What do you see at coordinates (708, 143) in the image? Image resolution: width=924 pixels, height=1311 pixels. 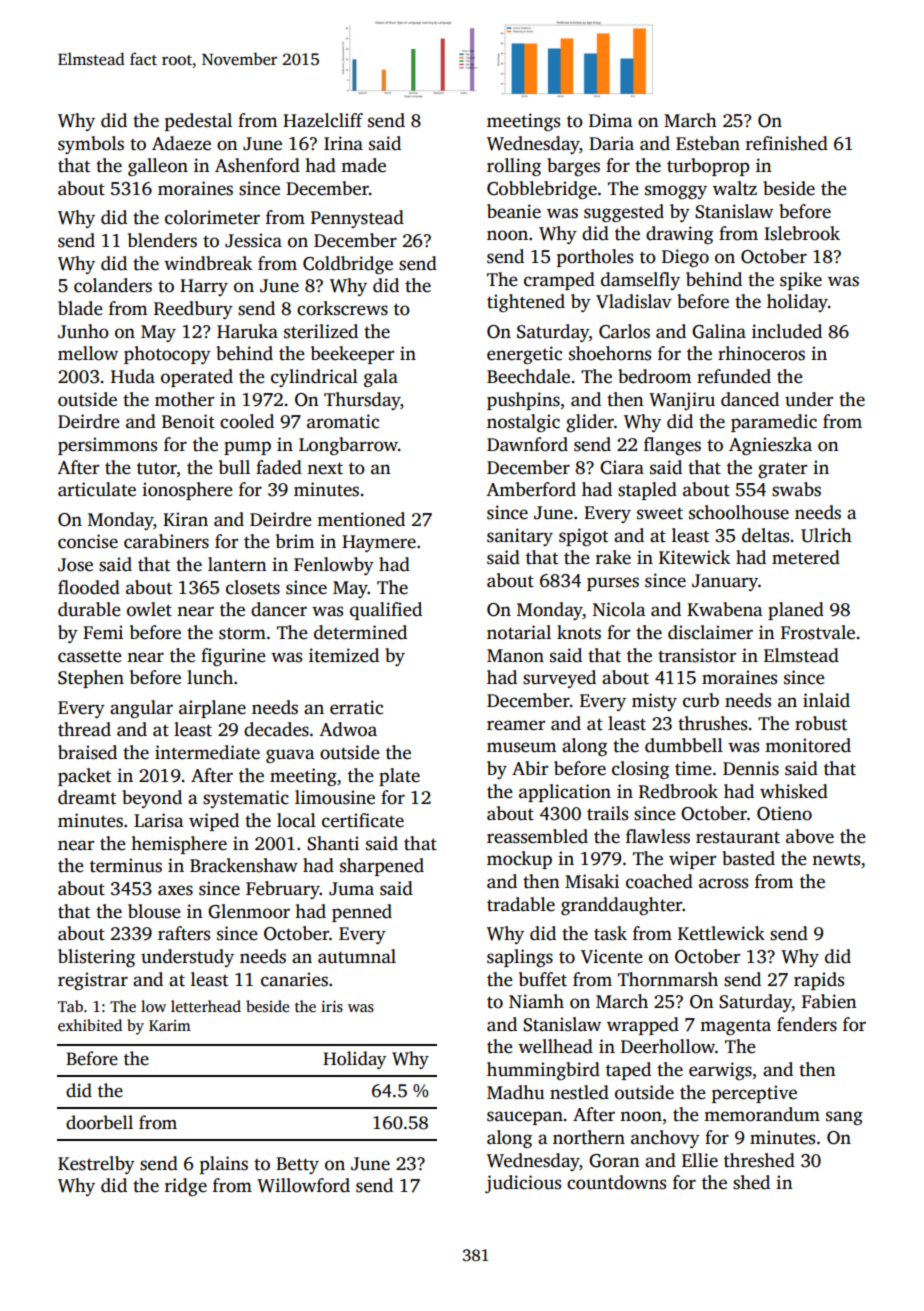 I see `Esteban` at bounding box center [708, 143].
